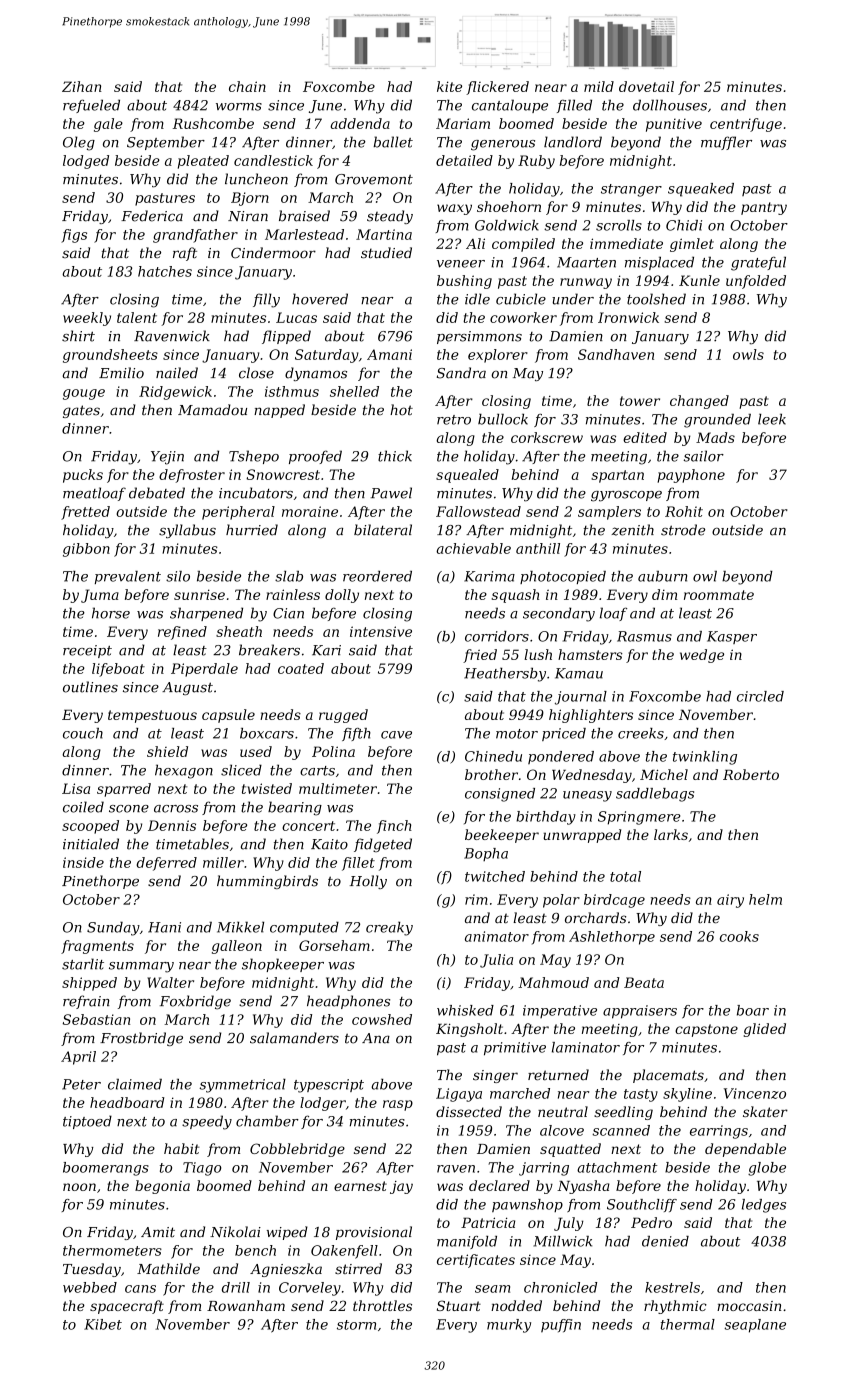 This document has width=849, height=1400. What do you see at coordinates (79, 1187) in the document?
I see `noon` at bounding box center [79, 1187].
